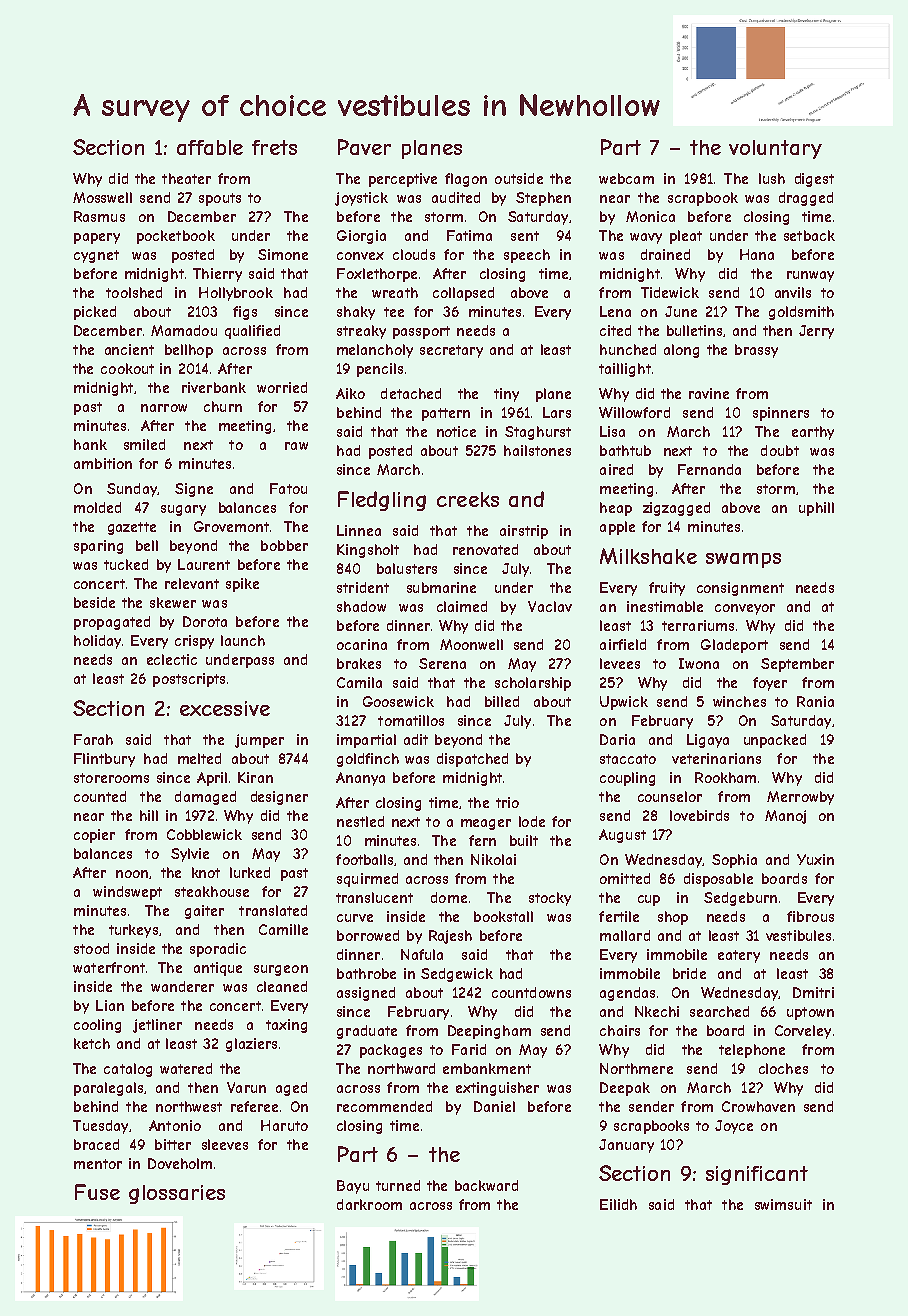 The image size is (908, 1316). I want to click on disposable, so click(718, 880).
